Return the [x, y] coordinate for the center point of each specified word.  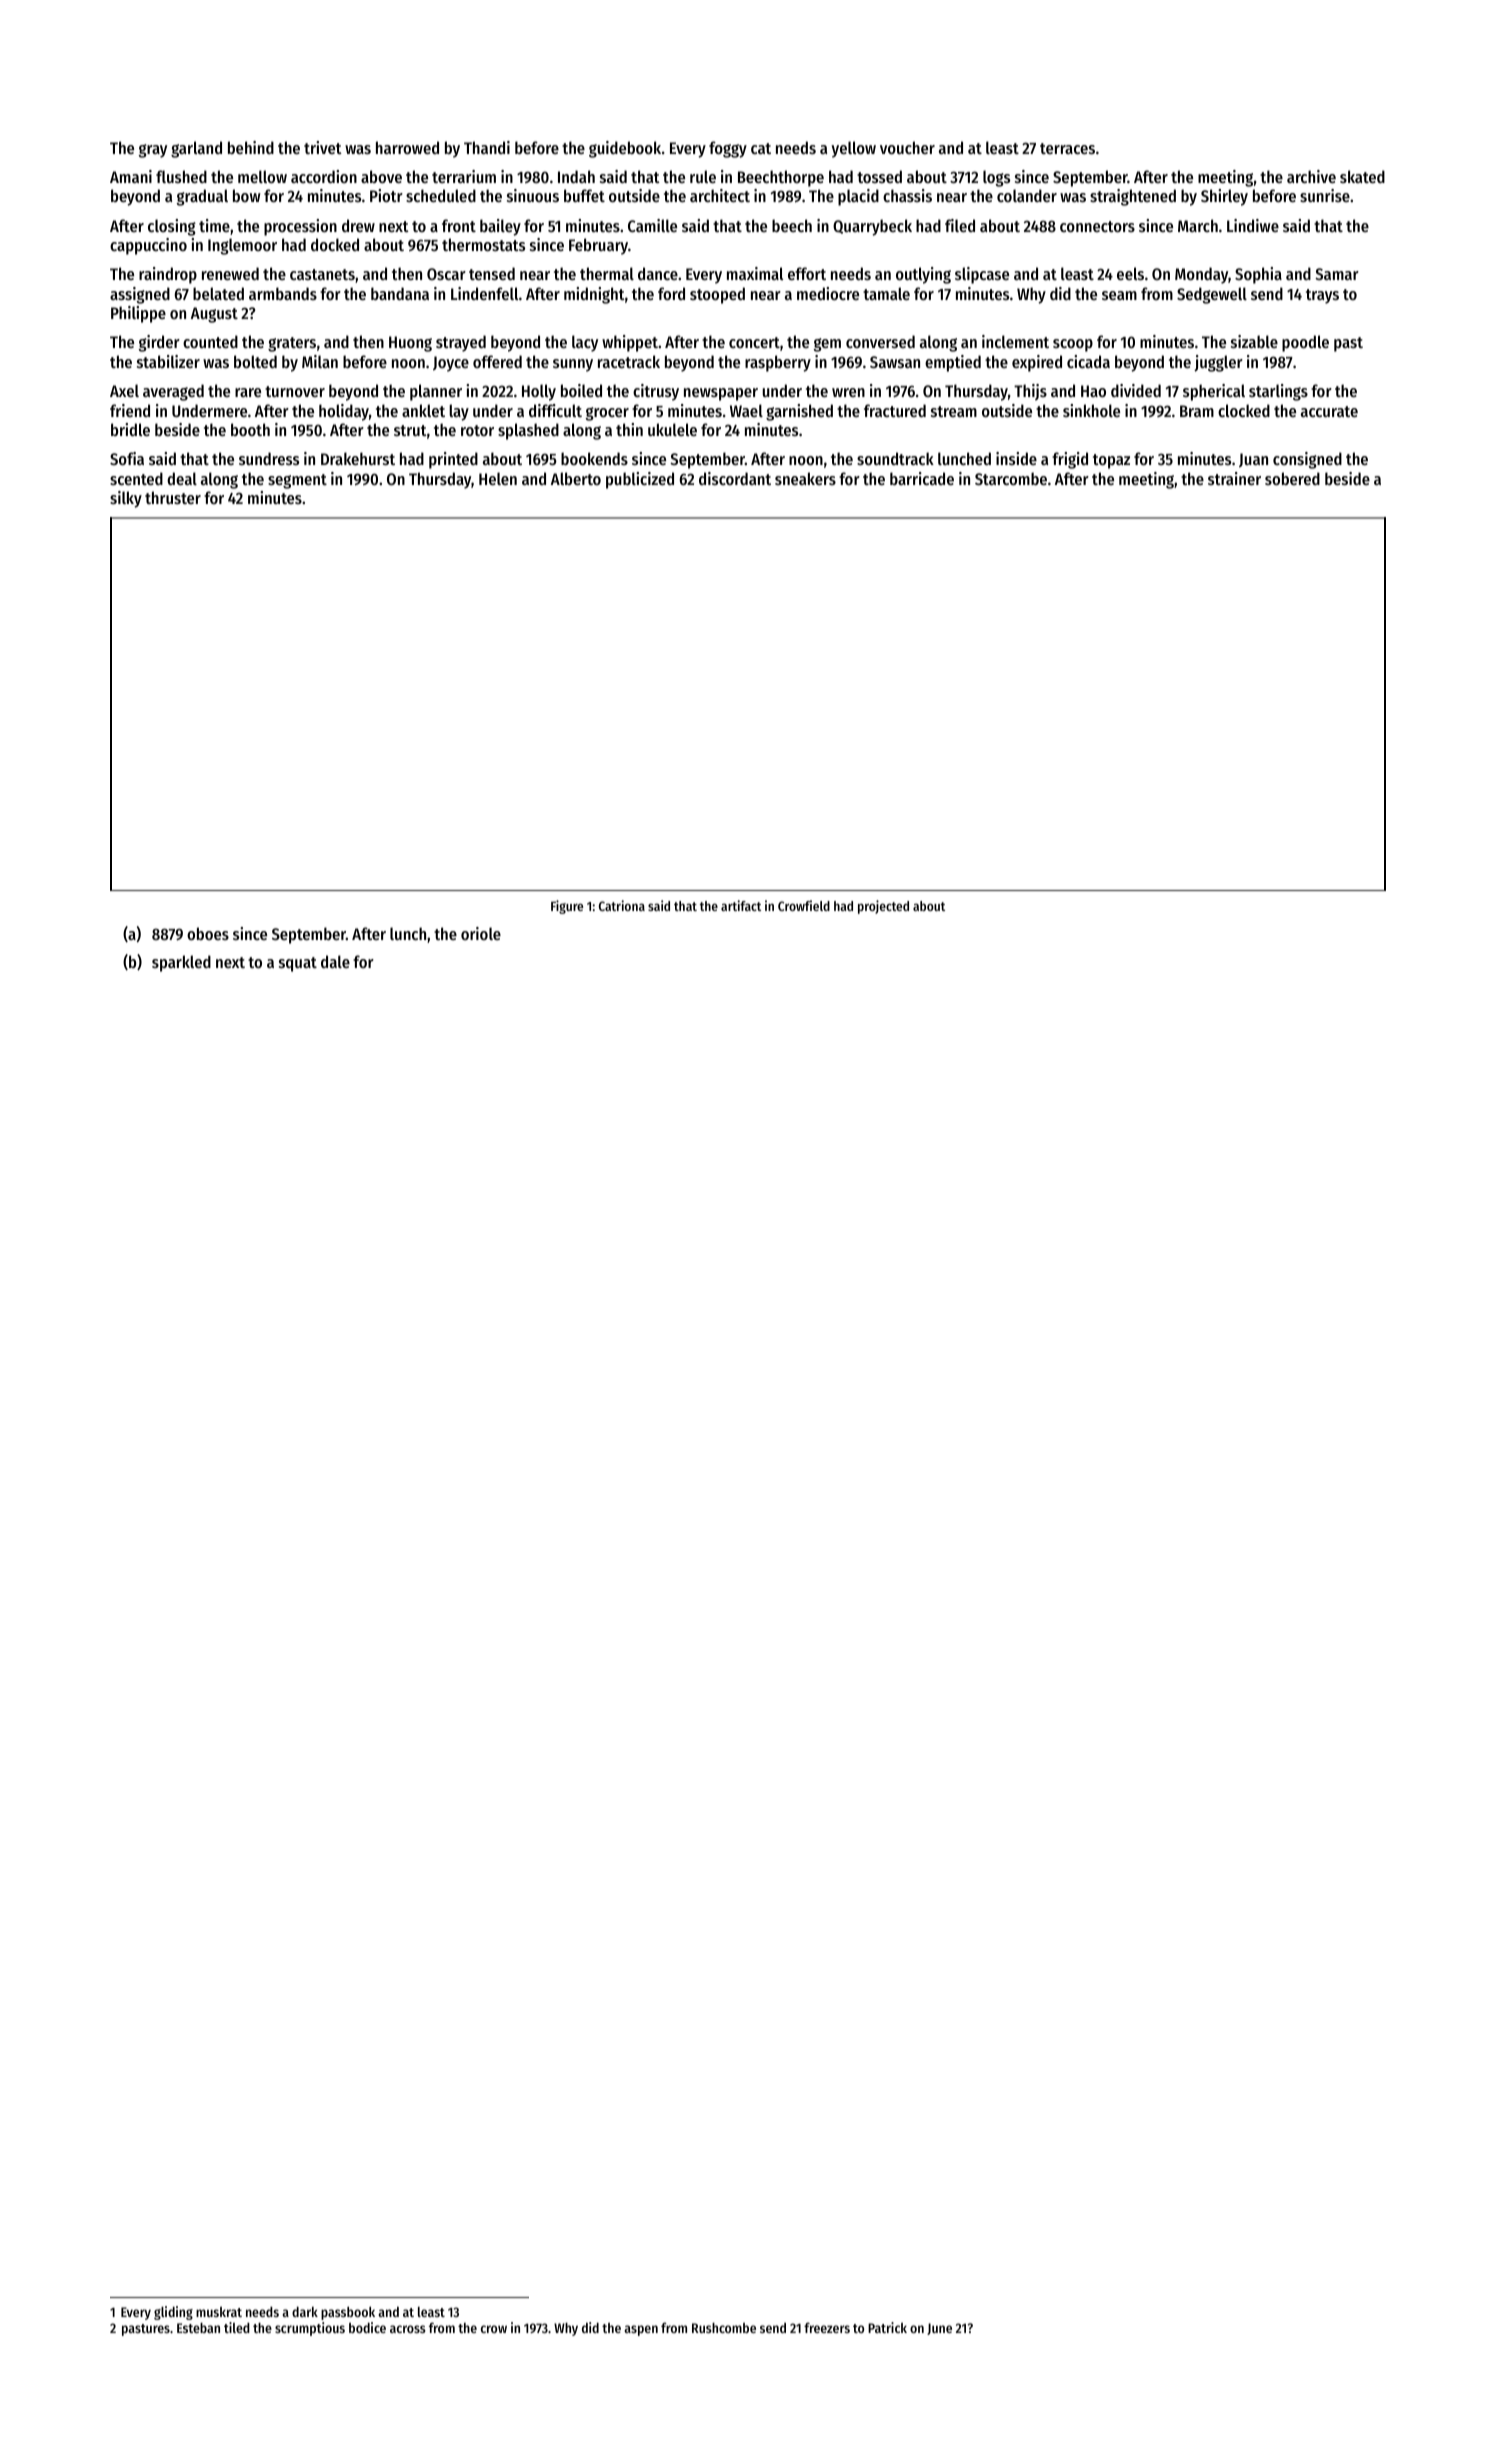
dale [335, 961]
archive [1311, 176]
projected [883, 907]
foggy [728, 149]
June [939, 2329]
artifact [741, 905]
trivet [323, 147]
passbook [348, 2313]
